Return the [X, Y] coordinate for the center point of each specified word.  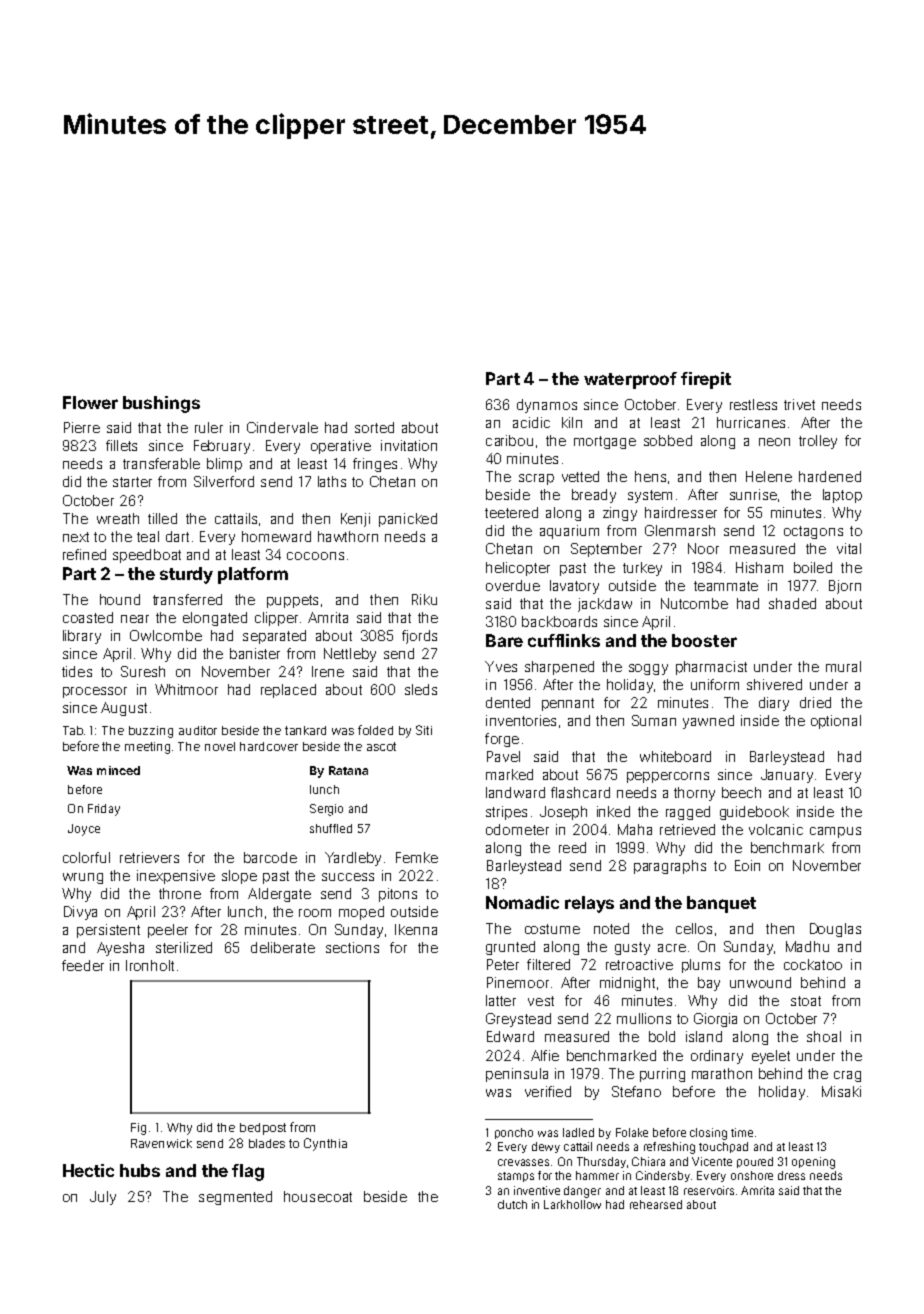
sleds [421, 689]
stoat [806, 1001]
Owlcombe [166, 635]
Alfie [545, 1055]
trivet [799, 404]
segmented [235, 1198]
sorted [374, 427]
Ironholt [150, 965]
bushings [161, 404]
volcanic [776, 829]
